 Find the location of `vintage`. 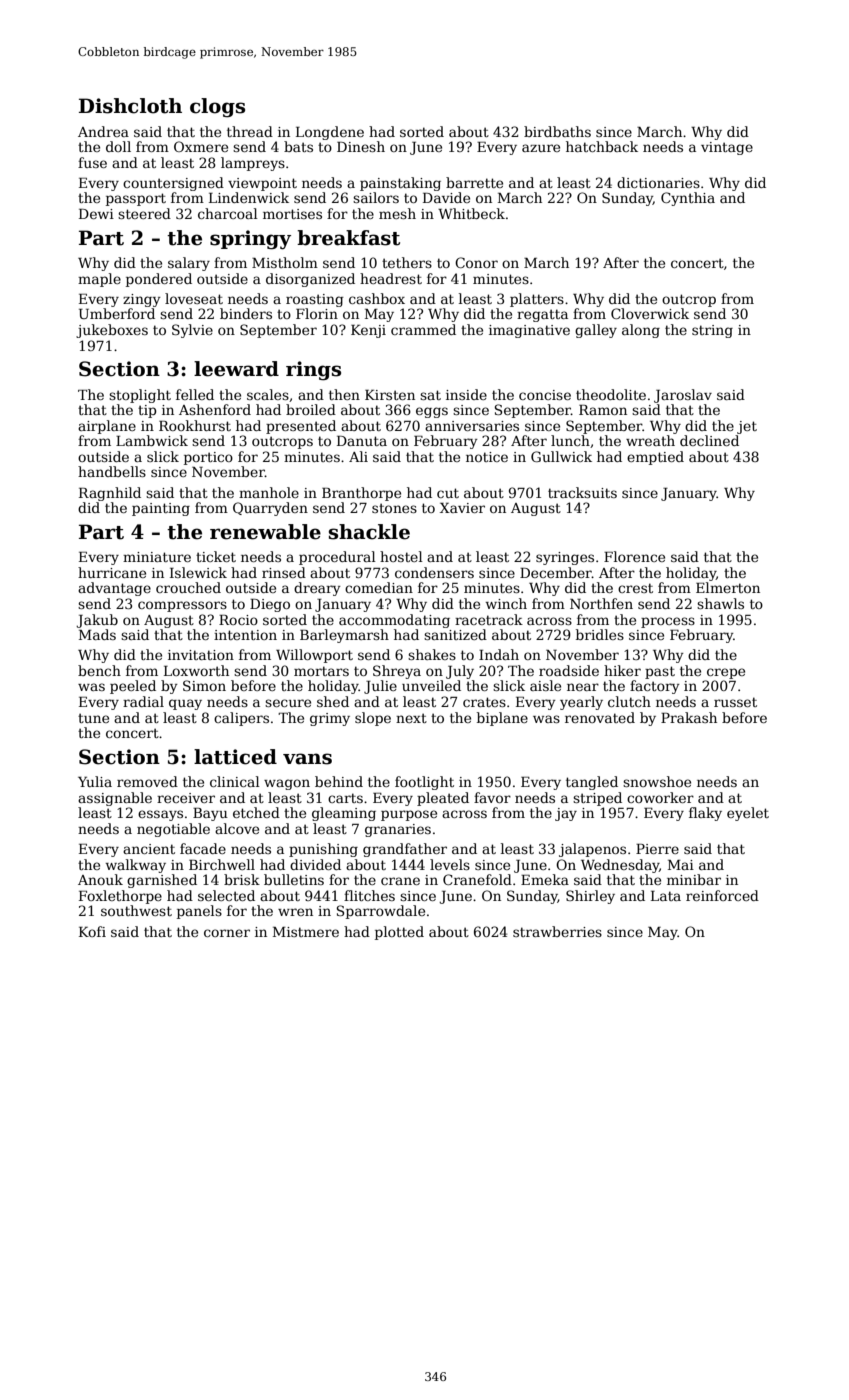

vintage is located at coordinates (727, 148).
